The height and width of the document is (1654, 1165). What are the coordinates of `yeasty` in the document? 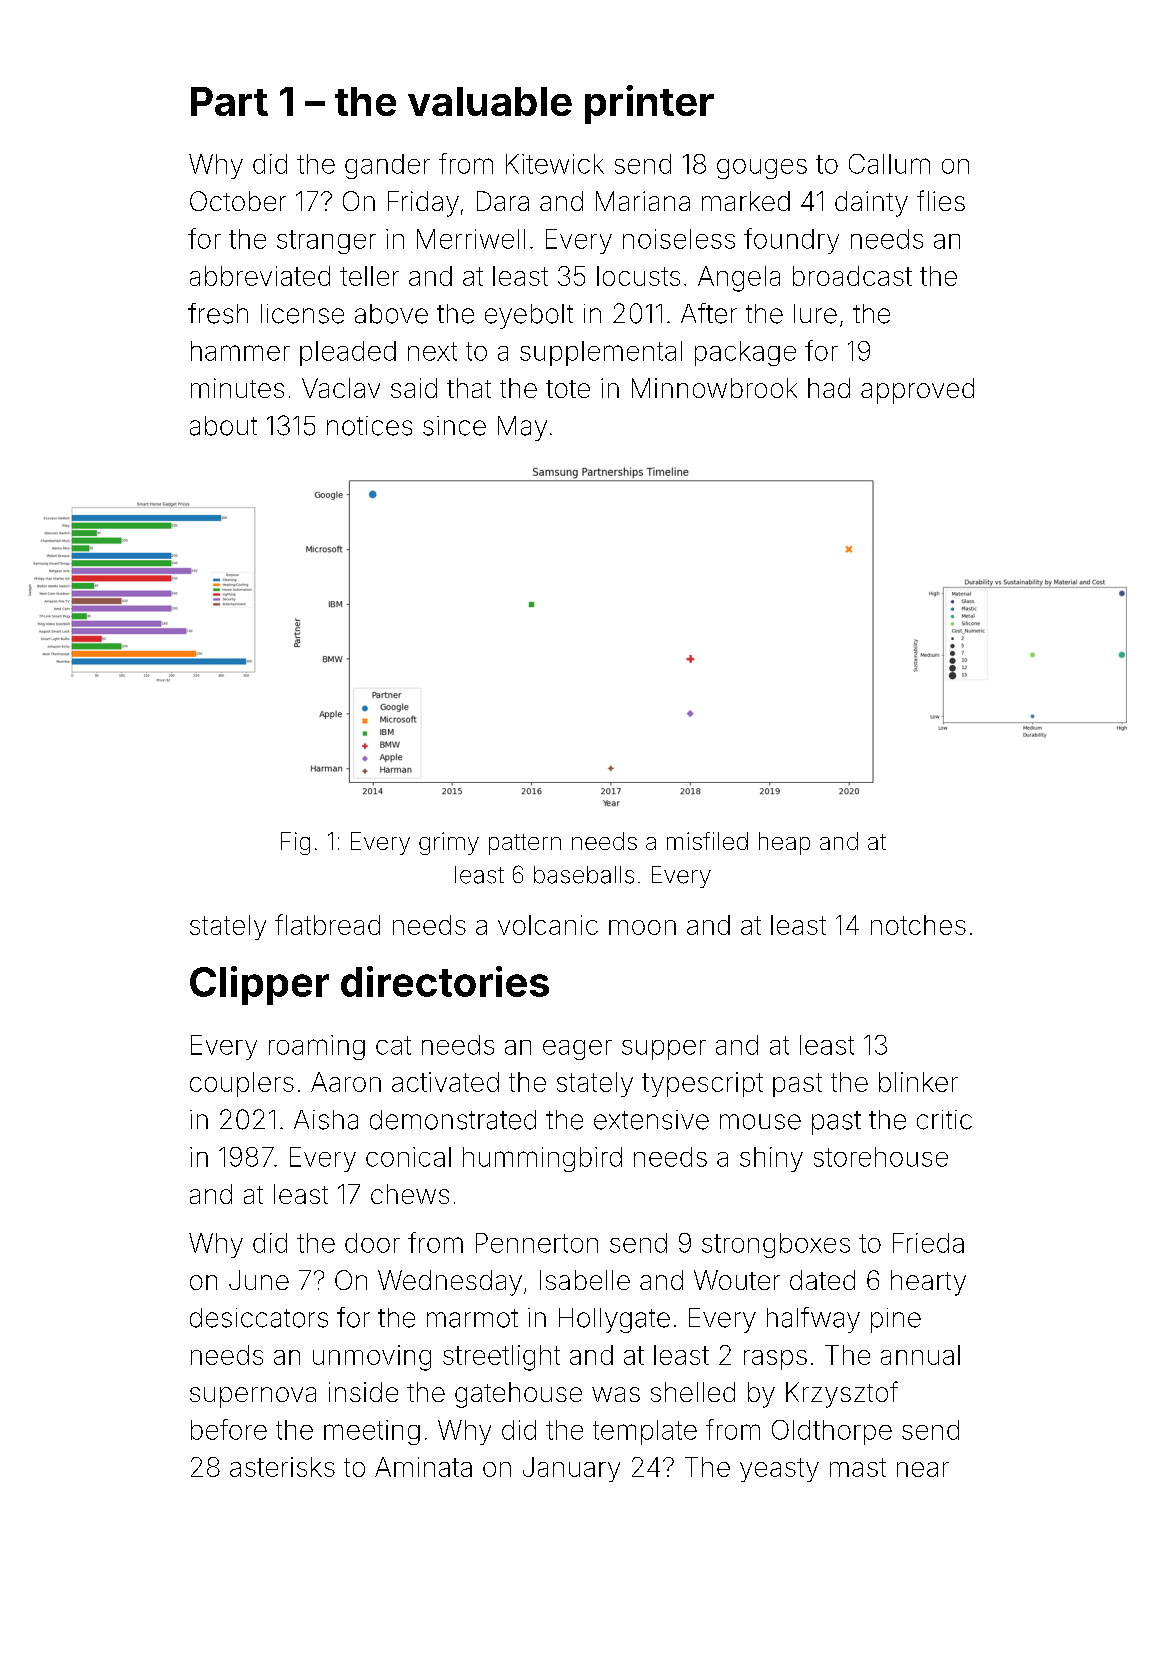 It's located at (779, 1470).
